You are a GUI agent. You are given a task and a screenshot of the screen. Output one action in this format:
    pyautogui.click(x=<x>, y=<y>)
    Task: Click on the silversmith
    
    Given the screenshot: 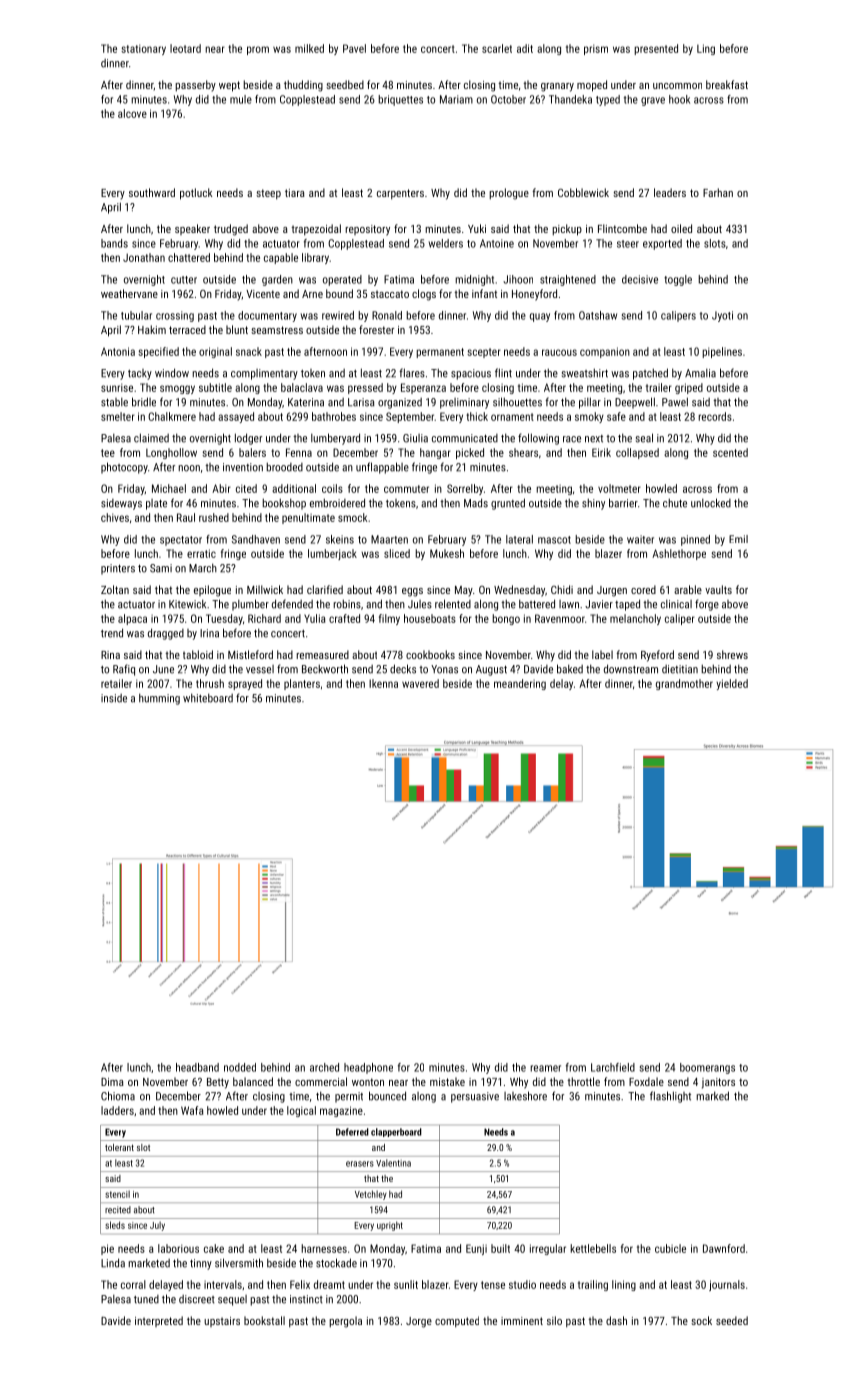 What is the action you would take?
    pyautogui.click(x=239, y=1263)
